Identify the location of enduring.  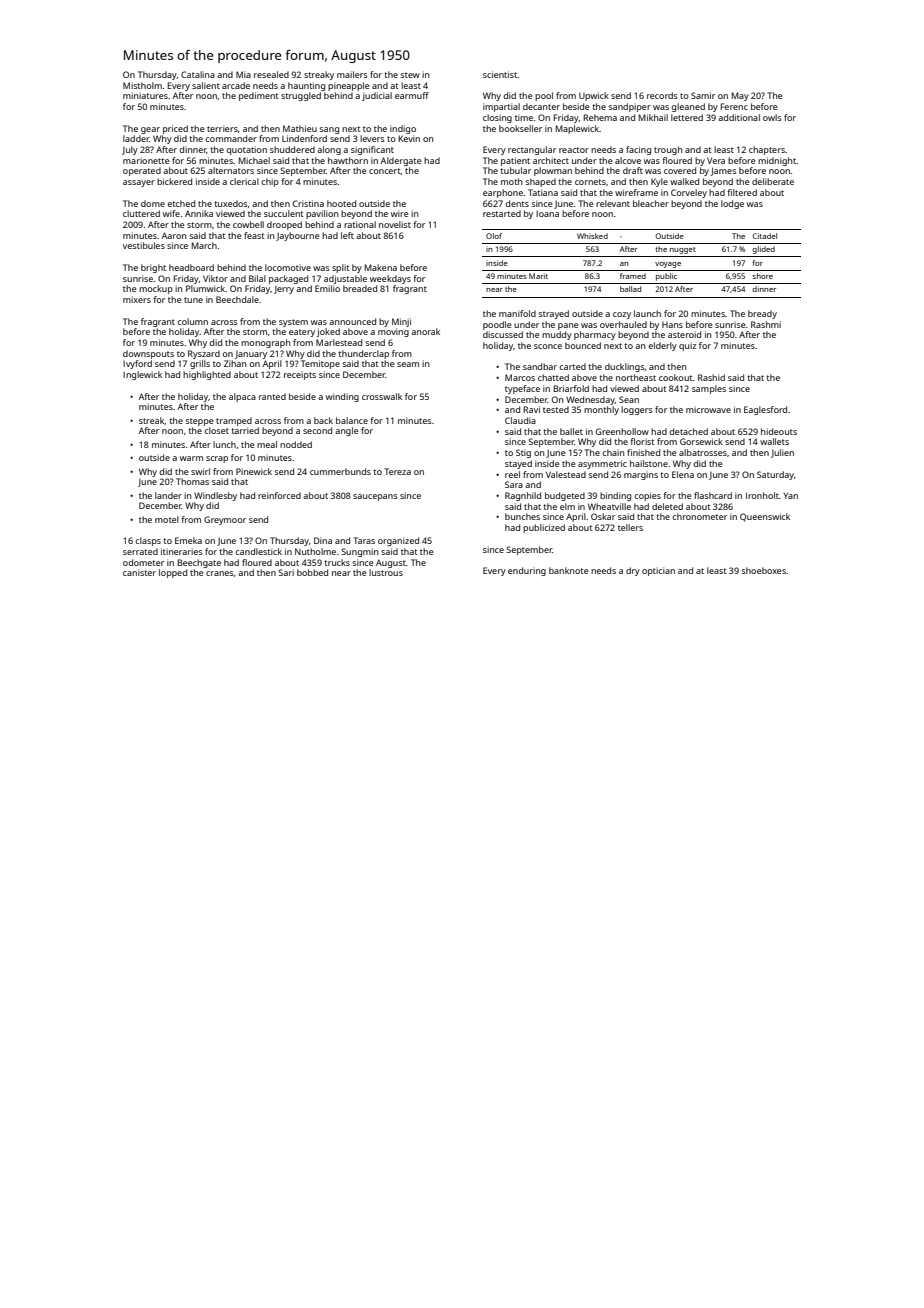
(527, 571).
